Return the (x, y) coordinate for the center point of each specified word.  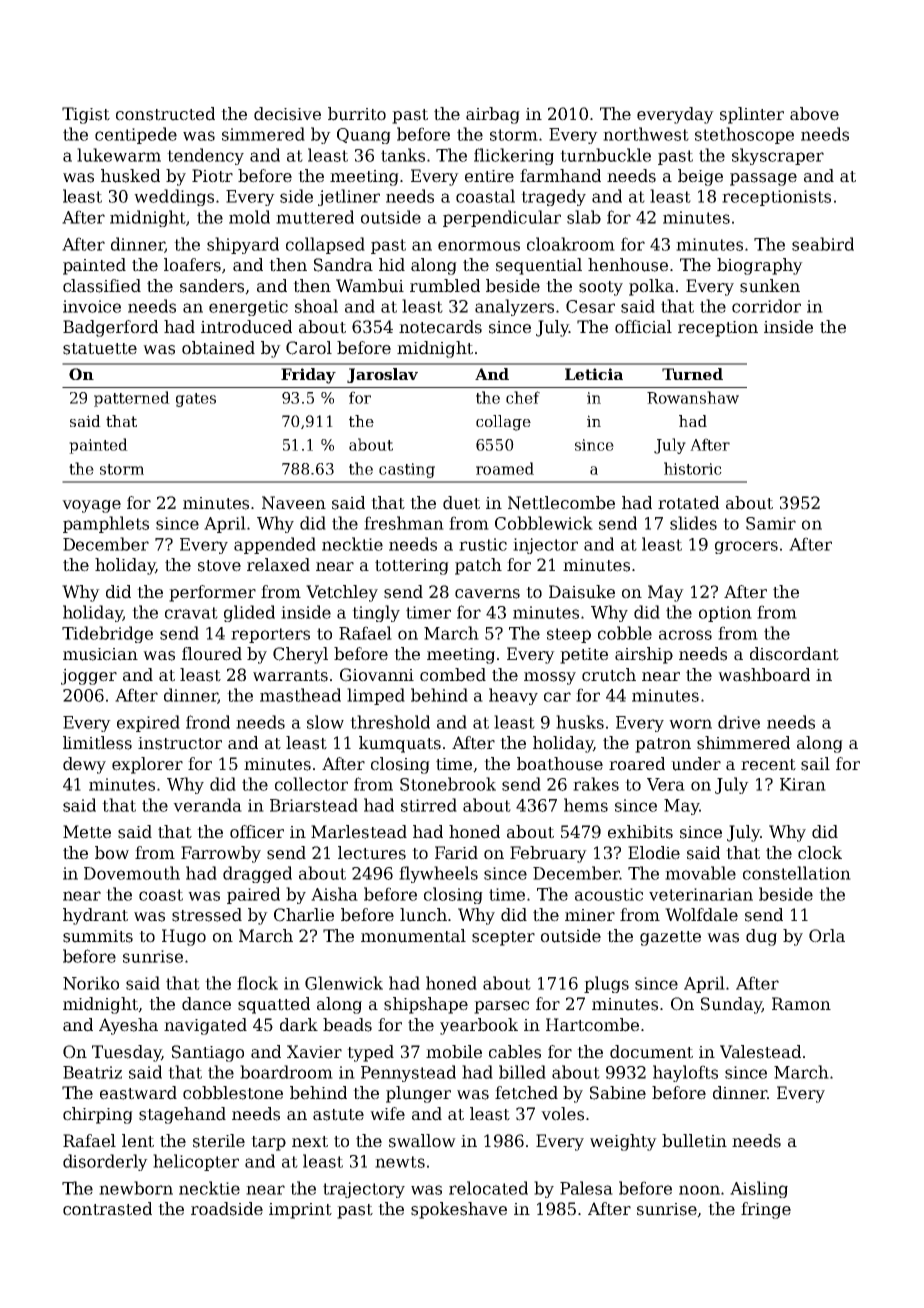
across (685, 635)
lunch (423, 915)
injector (545, 546)
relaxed (278, 565)
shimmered (743, 743)
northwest (646, 134)
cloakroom (571, 244)
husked (130, 176)
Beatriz (92, 1072)
